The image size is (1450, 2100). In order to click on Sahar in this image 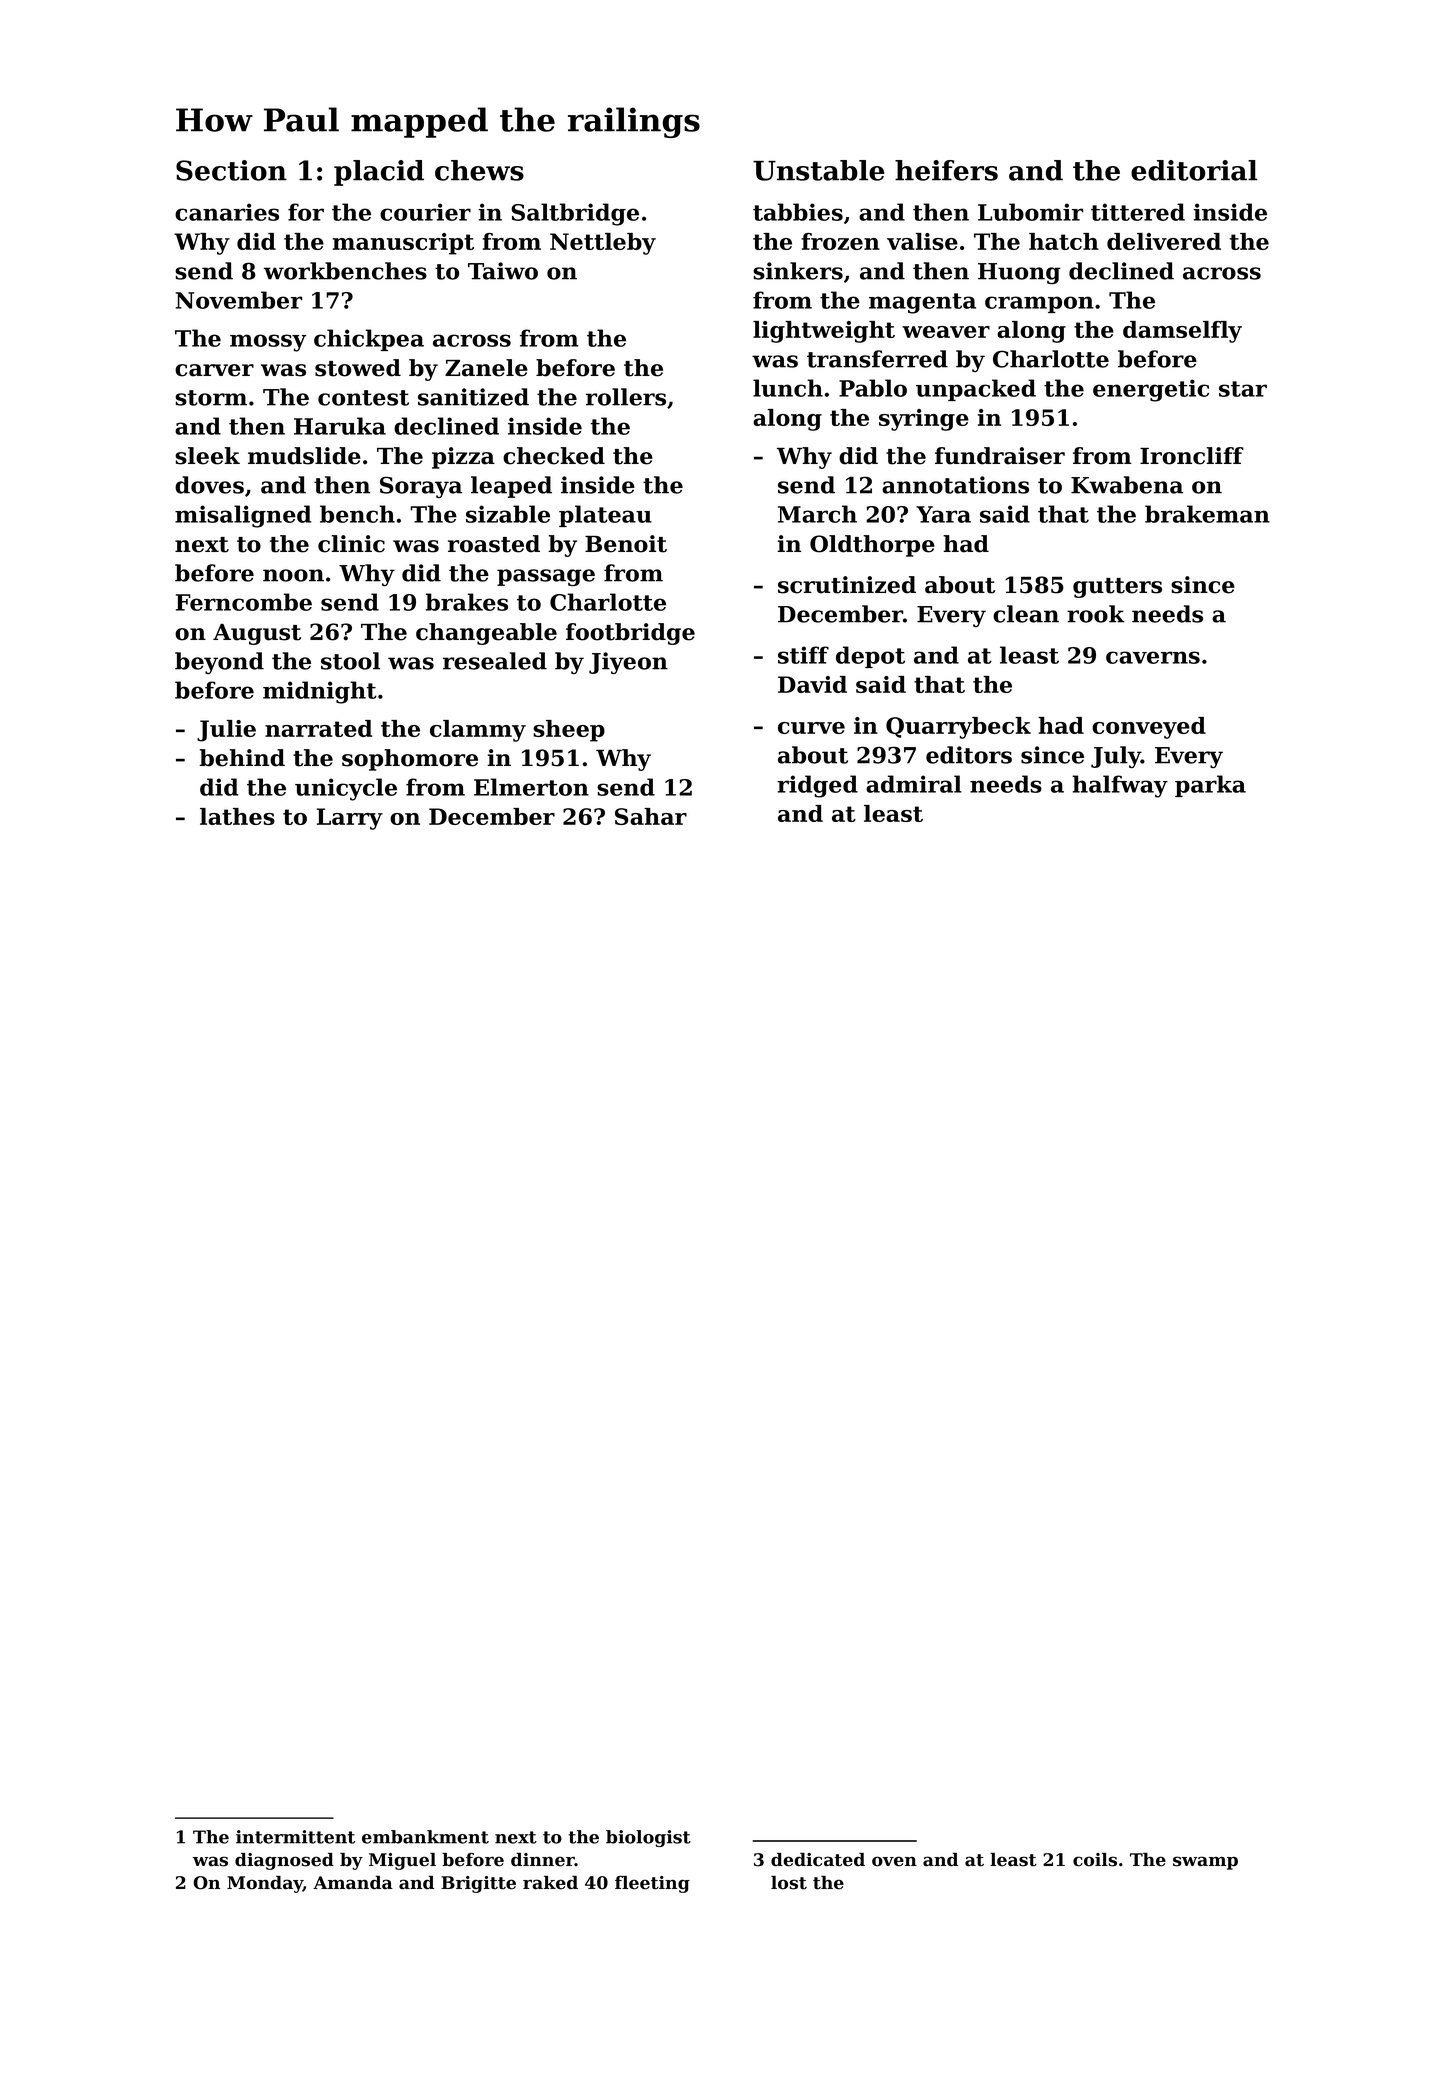, I will do `click(651, 816)`.
